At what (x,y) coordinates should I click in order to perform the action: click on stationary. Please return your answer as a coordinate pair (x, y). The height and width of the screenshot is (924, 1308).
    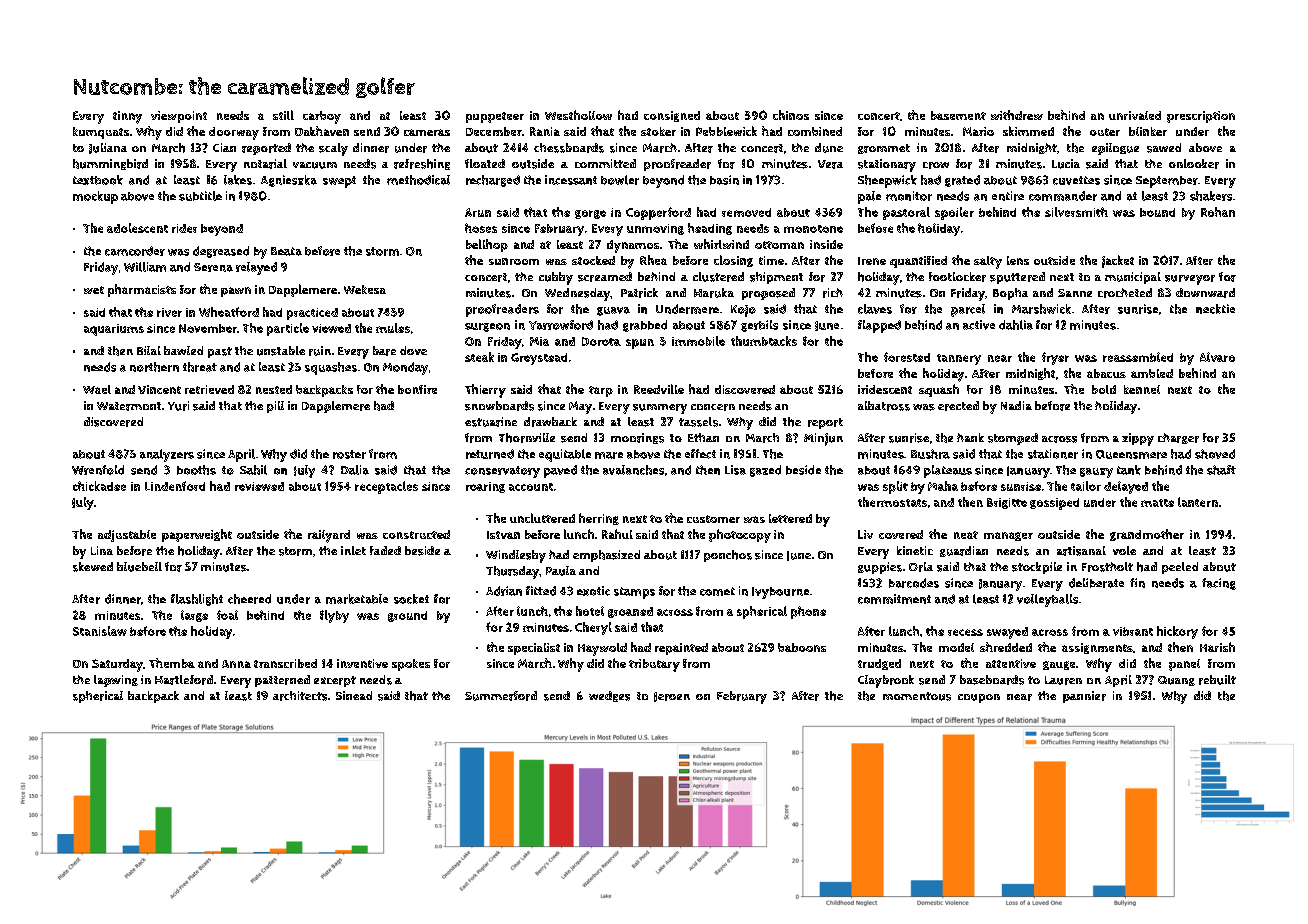
    Looking at the image, I should click on (887, 165).
